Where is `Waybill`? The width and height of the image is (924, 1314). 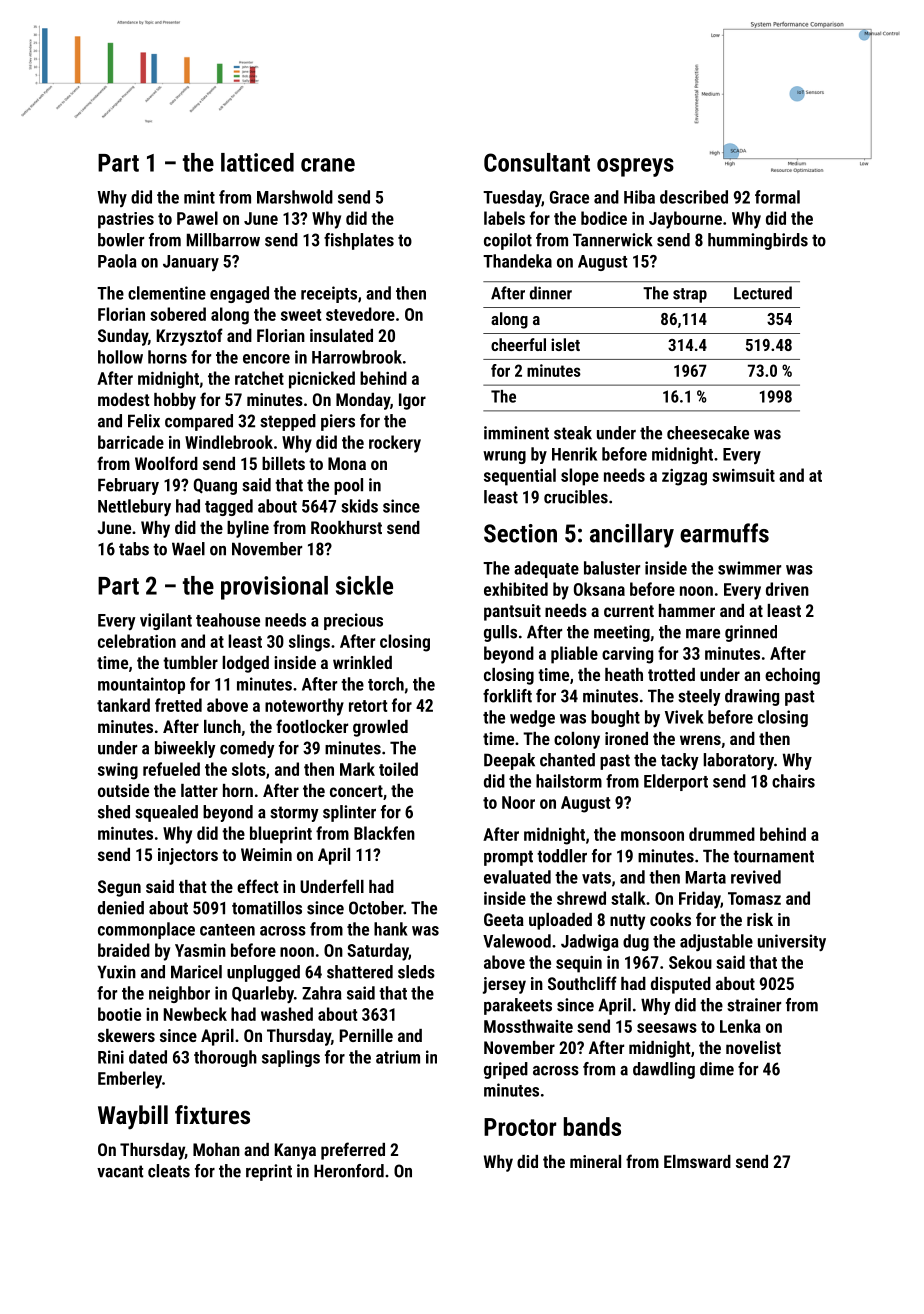 Waybill is located at coordinates (133, 1117).
